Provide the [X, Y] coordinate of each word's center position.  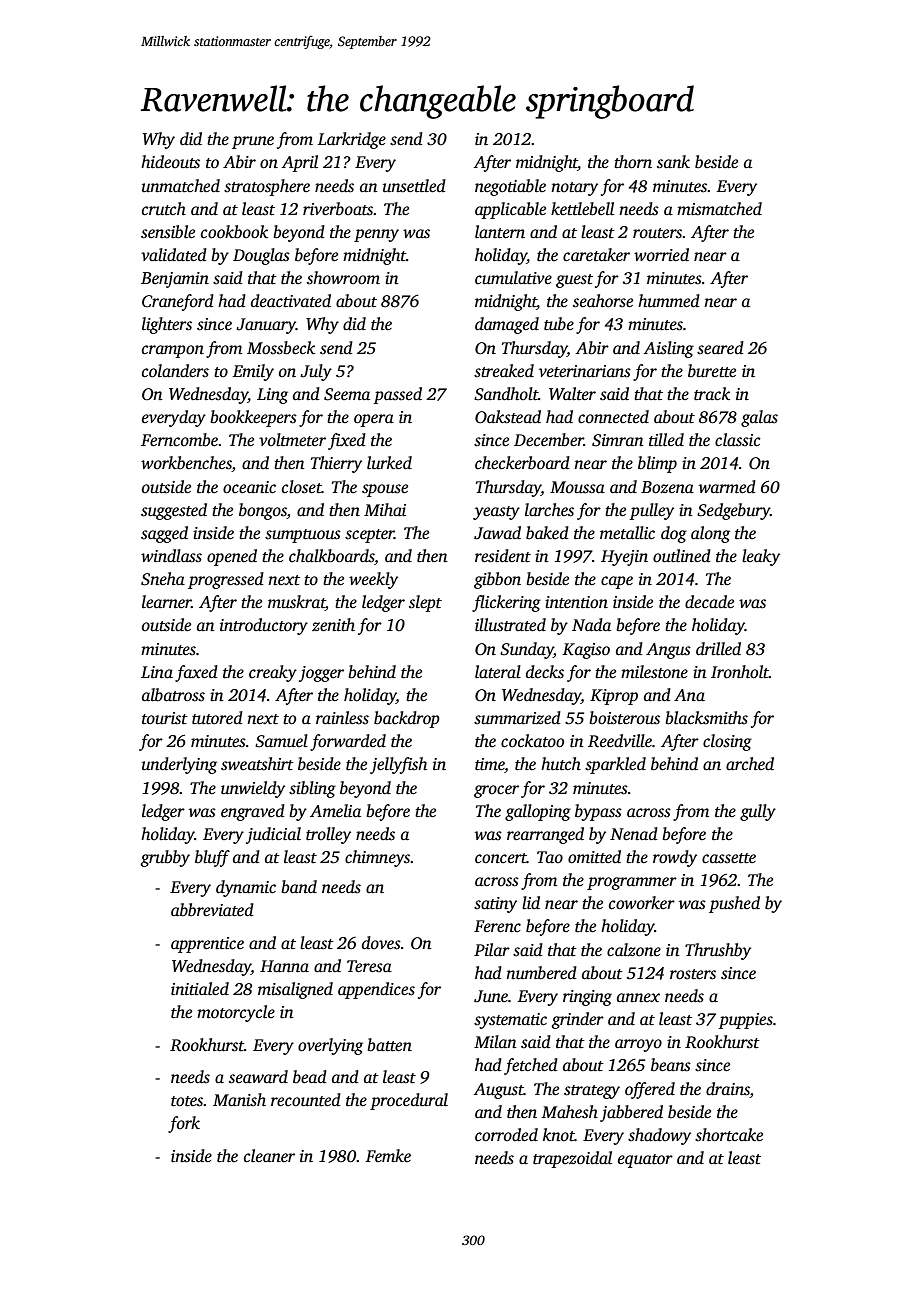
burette [712, 371]
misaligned [295, 990]
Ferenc [497, 926]
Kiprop [614, 697]
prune [253, 142]
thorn [633, 162]
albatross [173, 695]
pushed [734, 904]
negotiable [510, 187]
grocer [496, 791]
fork [184, 1124]
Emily [253, 372]
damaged [507, 325]
